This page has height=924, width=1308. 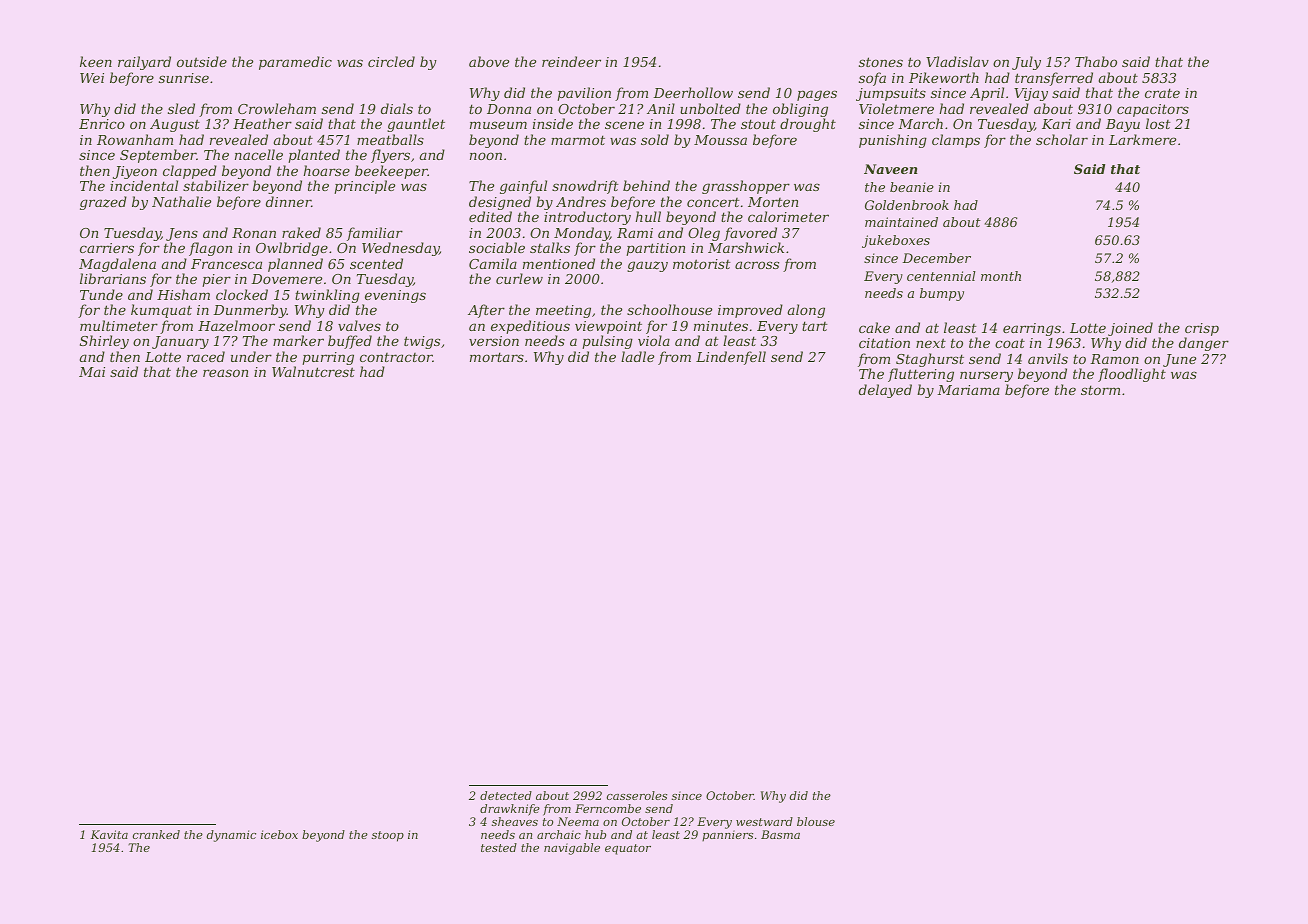 I want to click on blouse, so click(x=816, y=821).
